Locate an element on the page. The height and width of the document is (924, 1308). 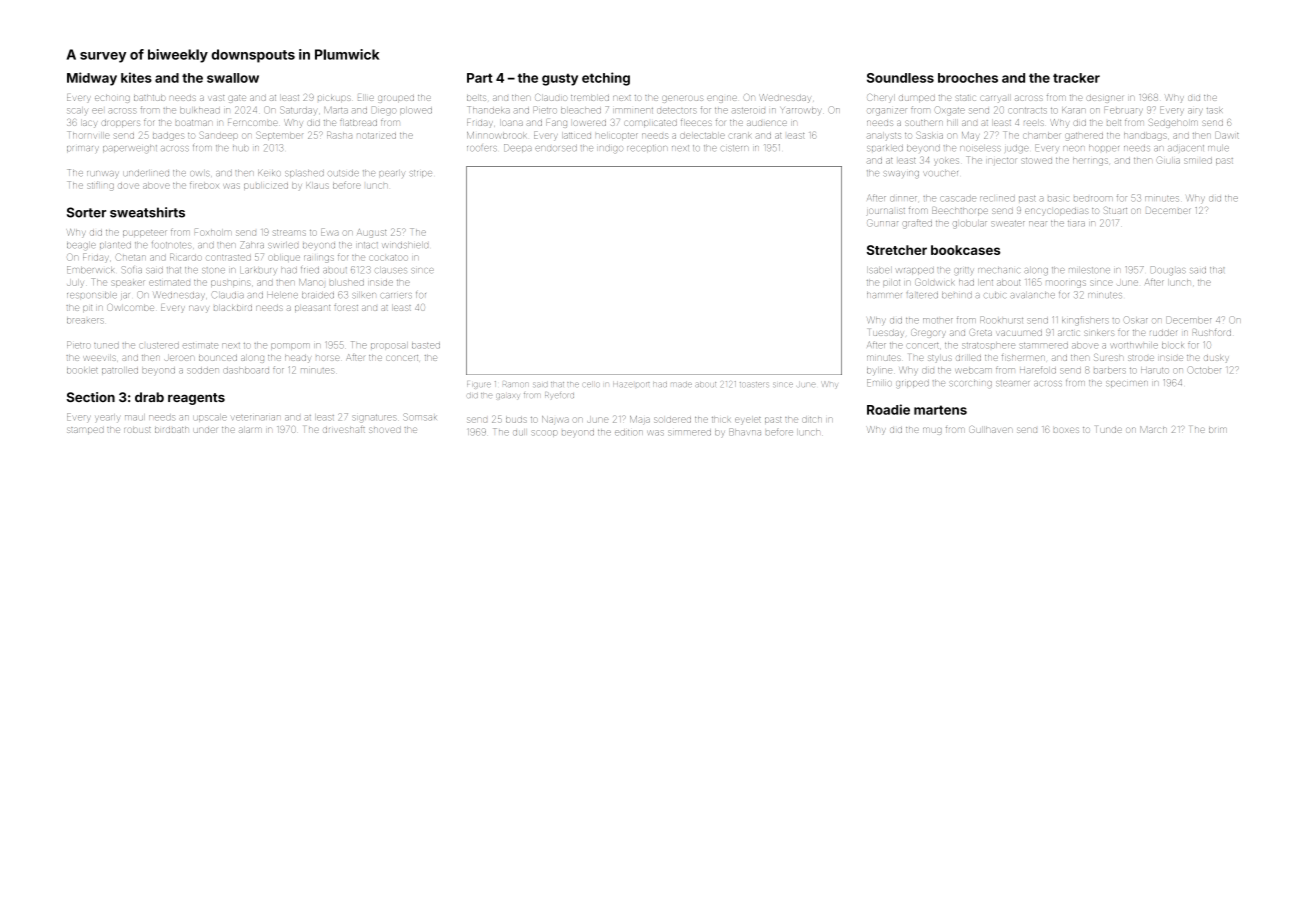
swallow is located at coordinates (233, 78).
